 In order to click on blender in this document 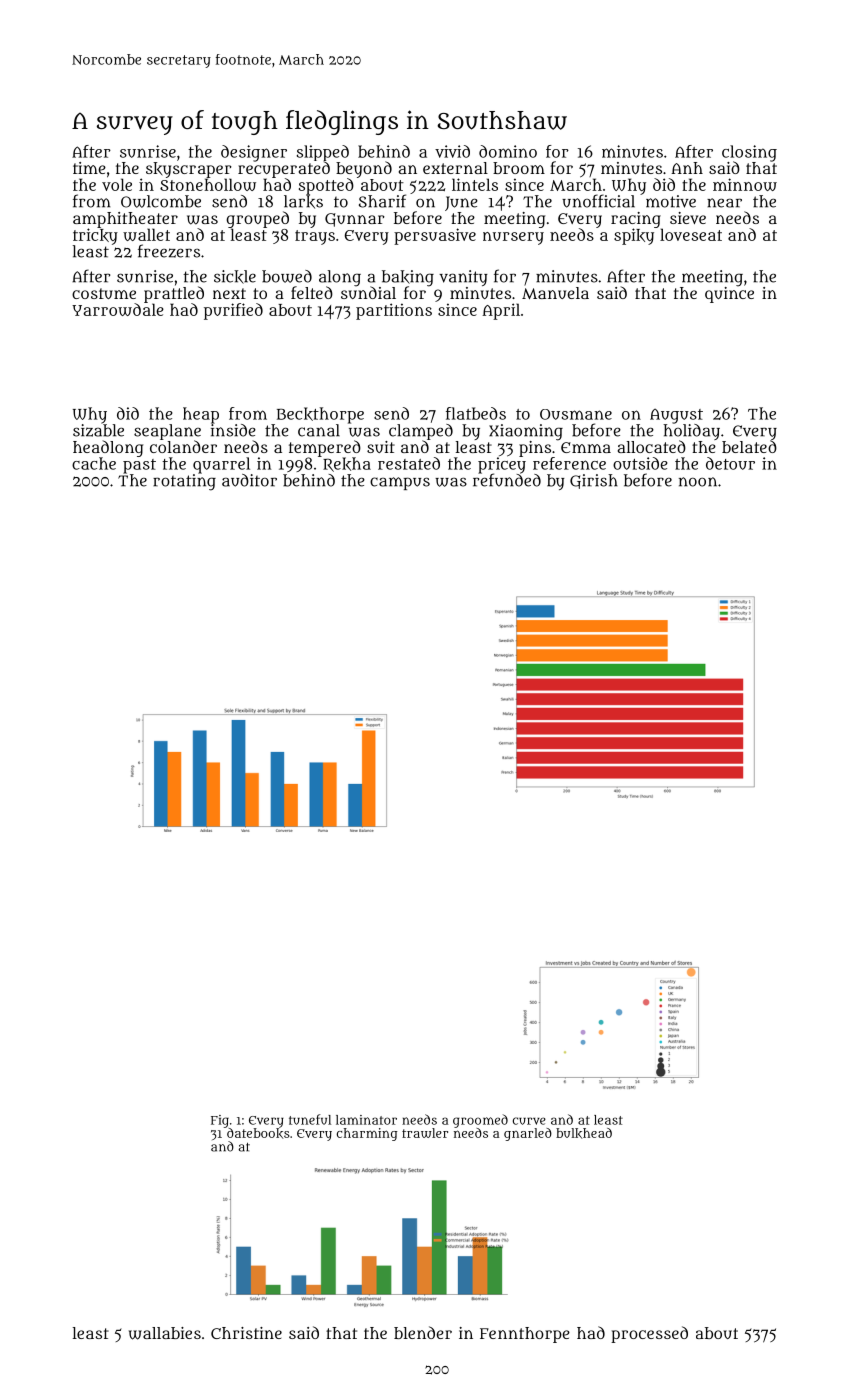, I will do `click(423, 1332)`.
